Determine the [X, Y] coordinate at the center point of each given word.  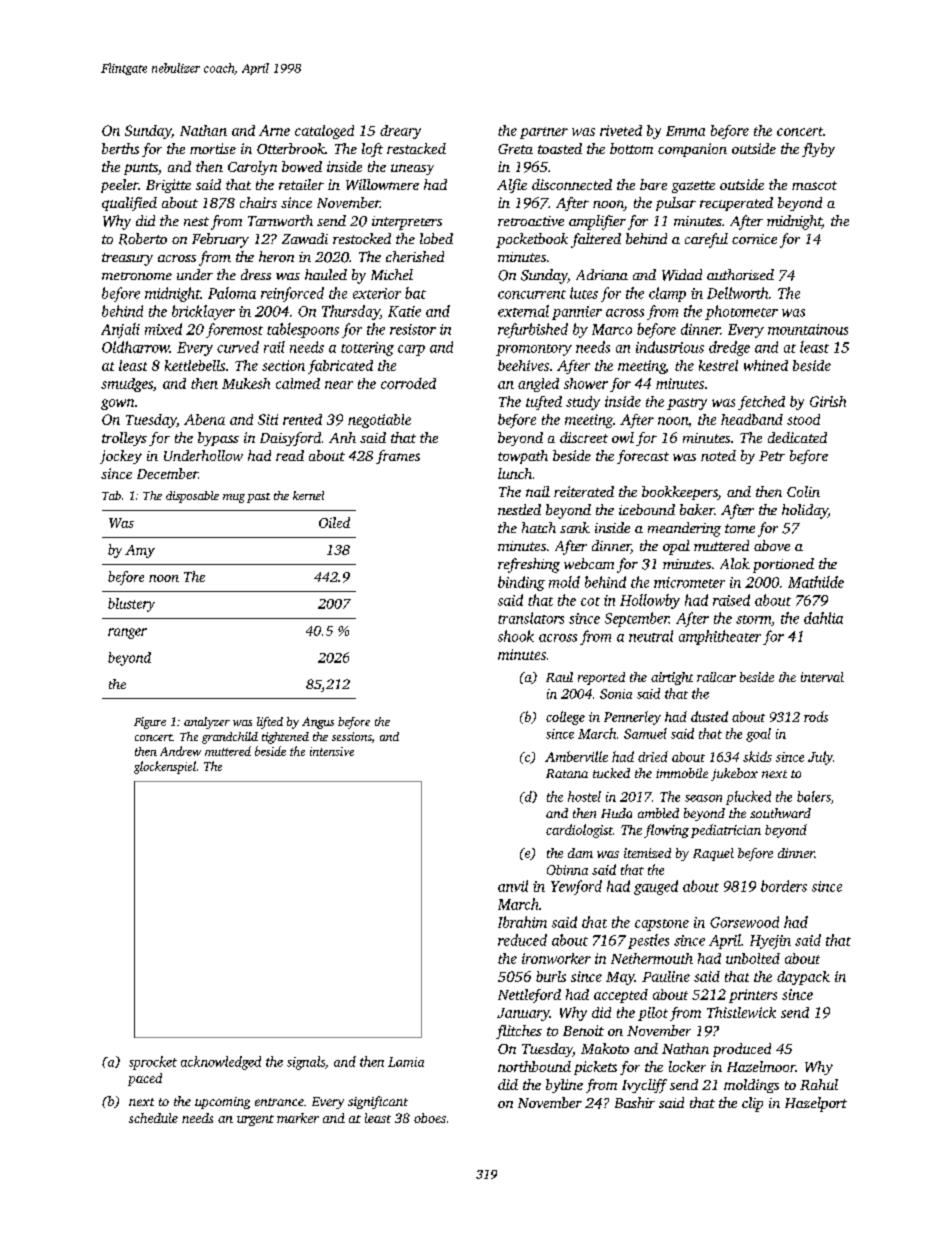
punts [141, 169]
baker [697, 509]
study [583, 403]
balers [814, 796]
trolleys [124, 439]
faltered [596, 240]
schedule [153, 1118]
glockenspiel [165, 767]
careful [706, 240]
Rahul [819, 1084]
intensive [332, 751]
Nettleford [529, 996]
